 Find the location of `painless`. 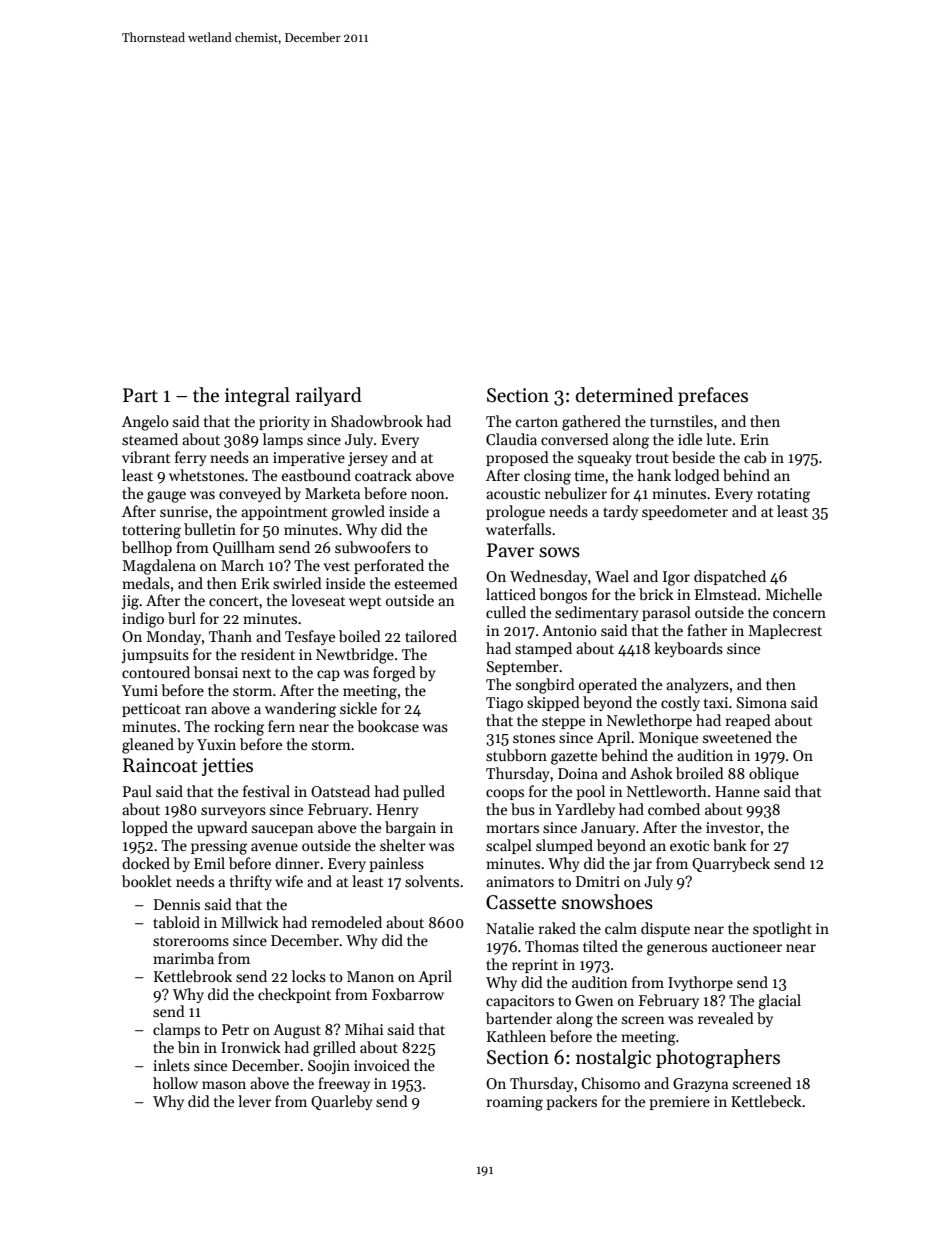

painless is located at coordinates (396, 864).
